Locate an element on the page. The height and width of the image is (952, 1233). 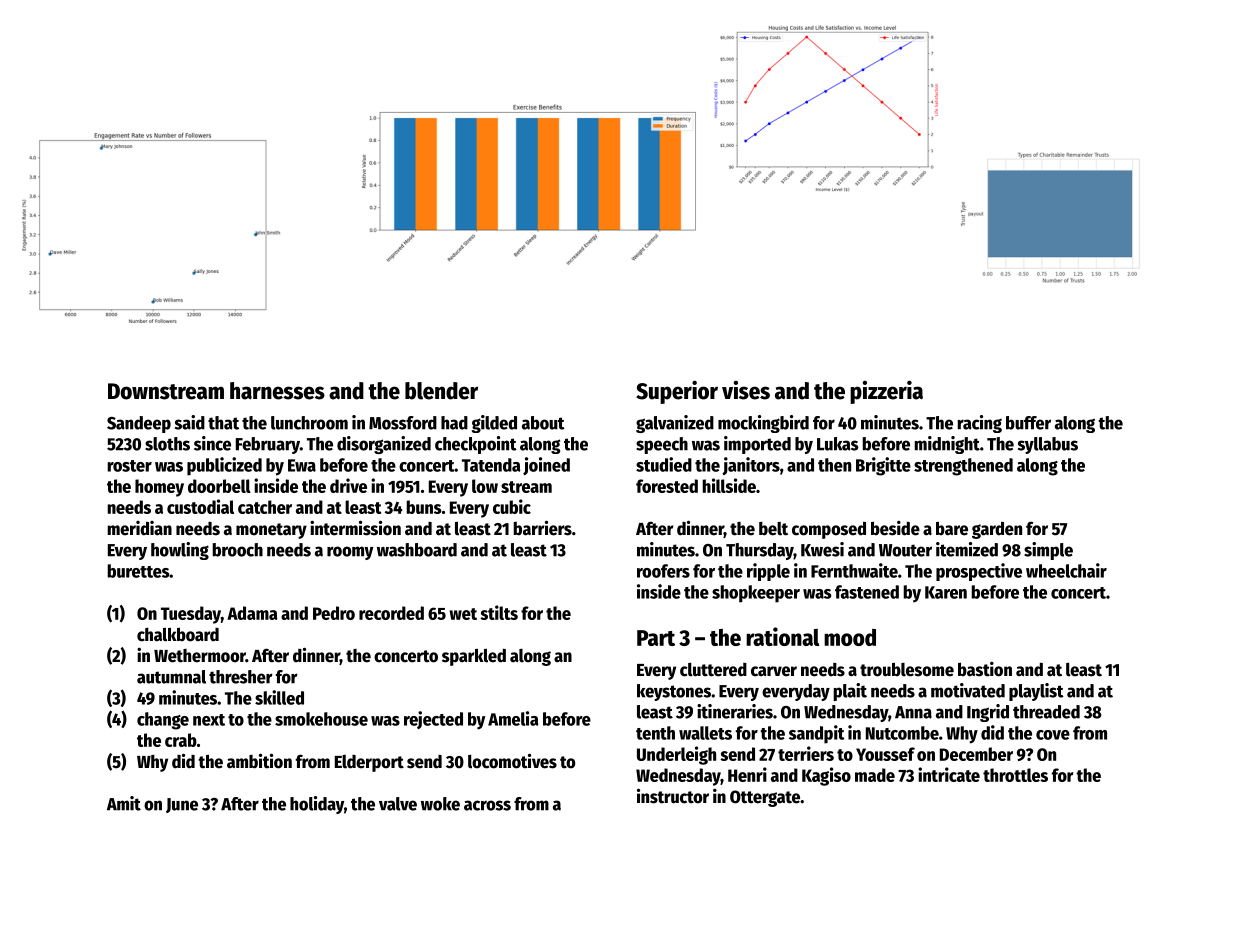
belt is located at coordinates (773, 529).
